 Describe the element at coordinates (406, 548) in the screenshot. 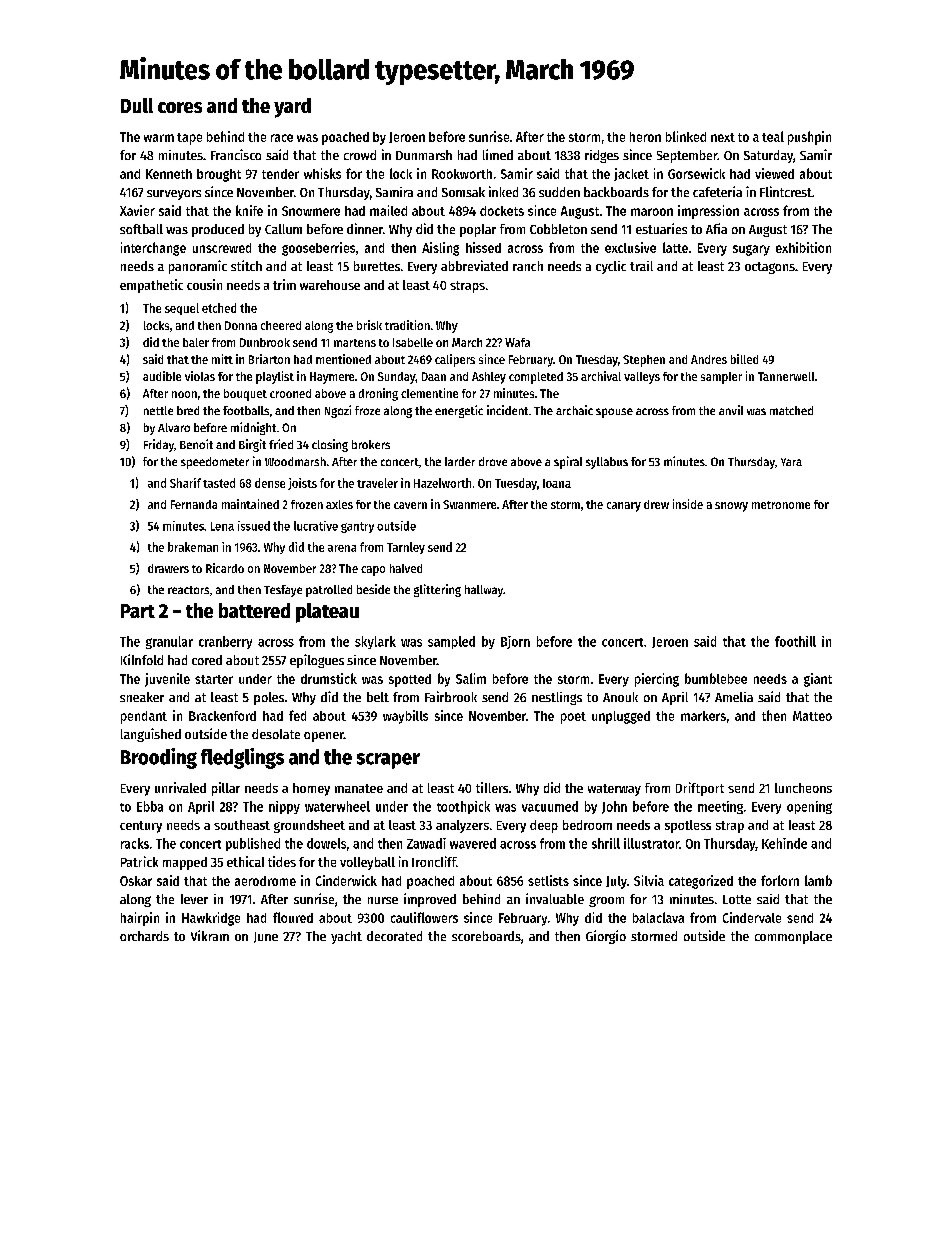

I see `Tarnley` at that location.
